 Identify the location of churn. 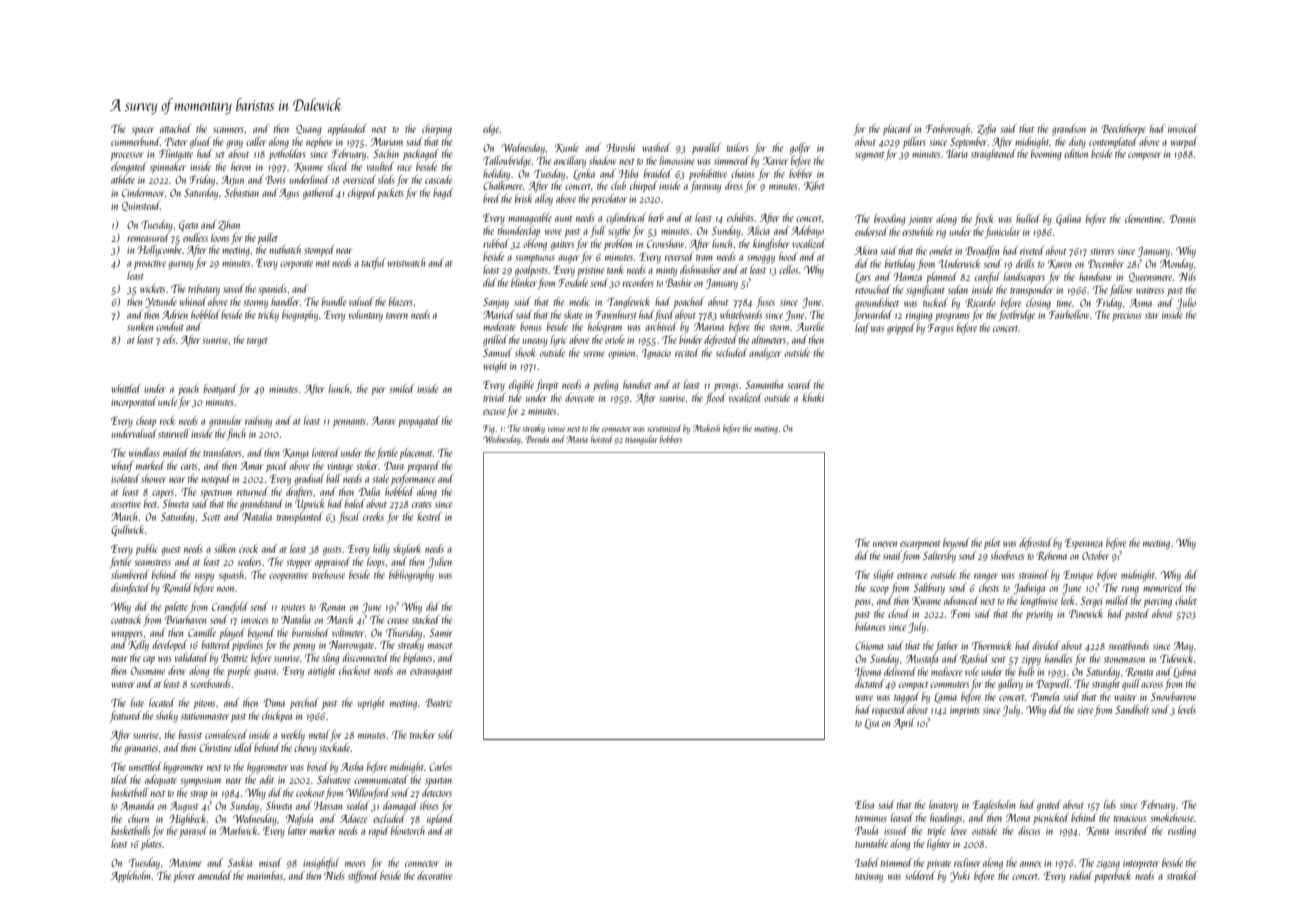
(138, 818).
